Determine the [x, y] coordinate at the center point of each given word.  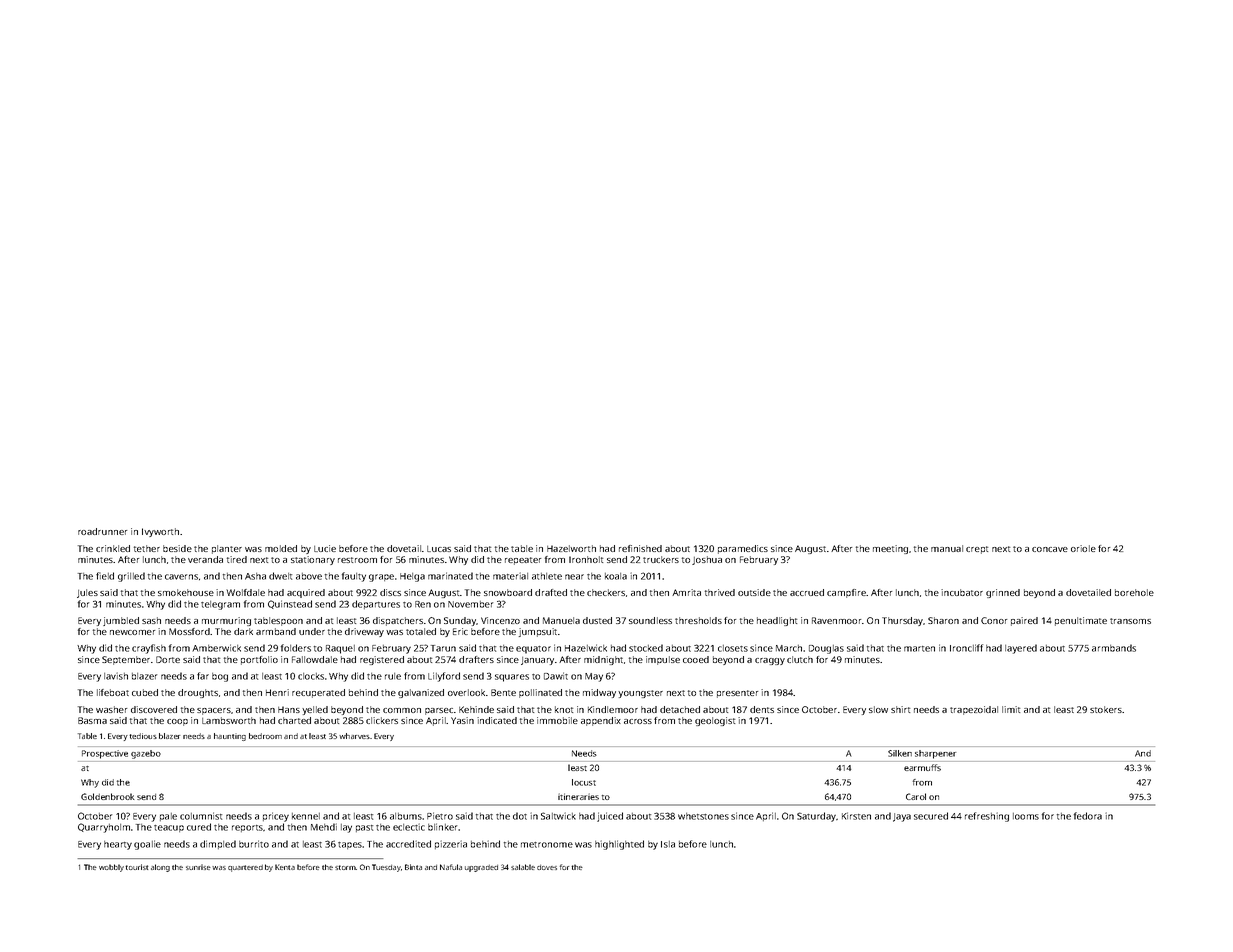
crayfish [149, 649]
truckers [661, 559]
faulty [354, 577]
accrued [807, 592]
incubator [962, 592]
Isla [668, 844]
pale [168, 817]
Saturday [816, 817]
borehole [1134, 592]
